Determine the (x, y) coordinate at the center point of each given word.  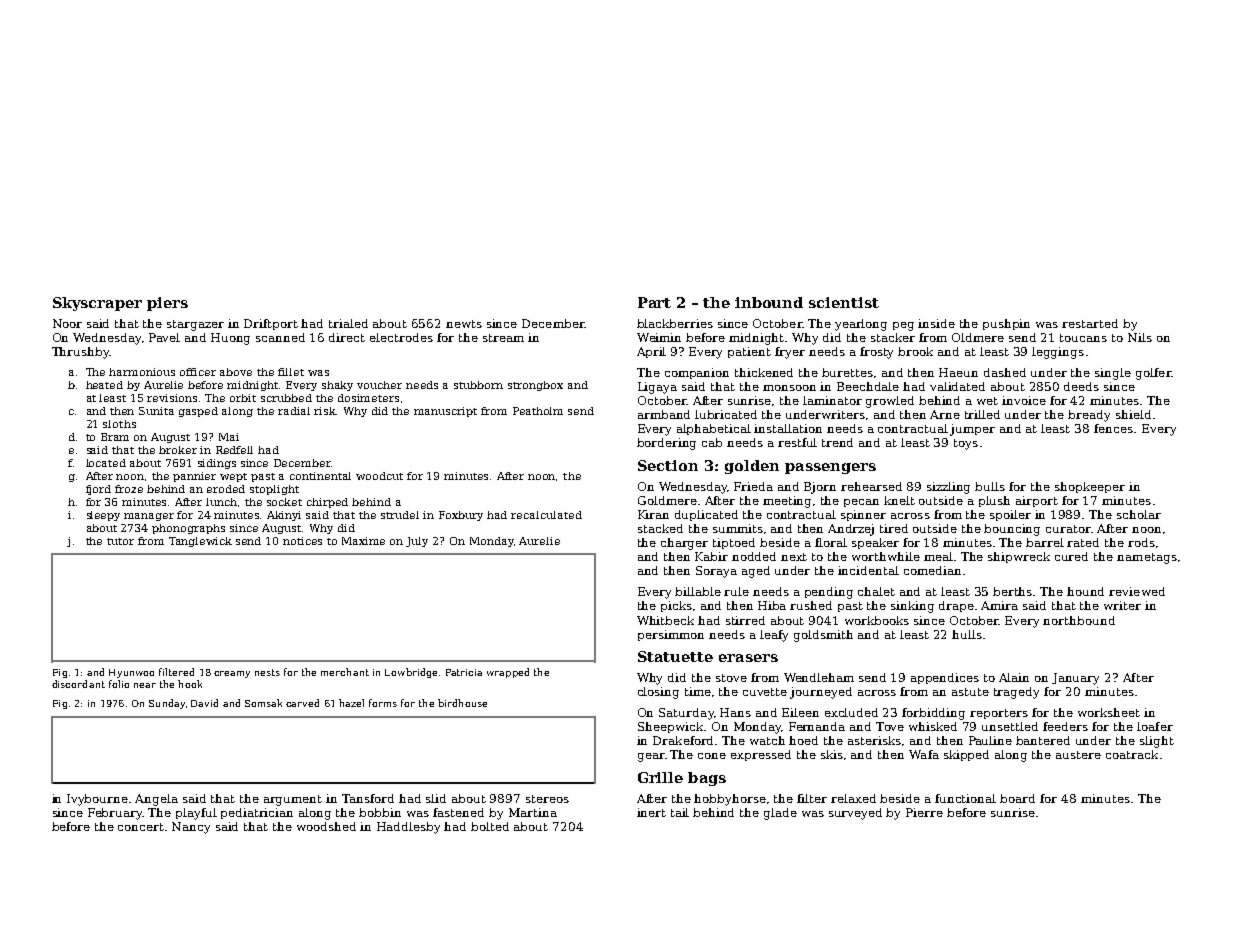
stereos (547, 799)
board (1017, 798)
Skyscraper (97, 304)
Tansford (368, 798)
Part (654, 302)
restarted (1090, 323)
